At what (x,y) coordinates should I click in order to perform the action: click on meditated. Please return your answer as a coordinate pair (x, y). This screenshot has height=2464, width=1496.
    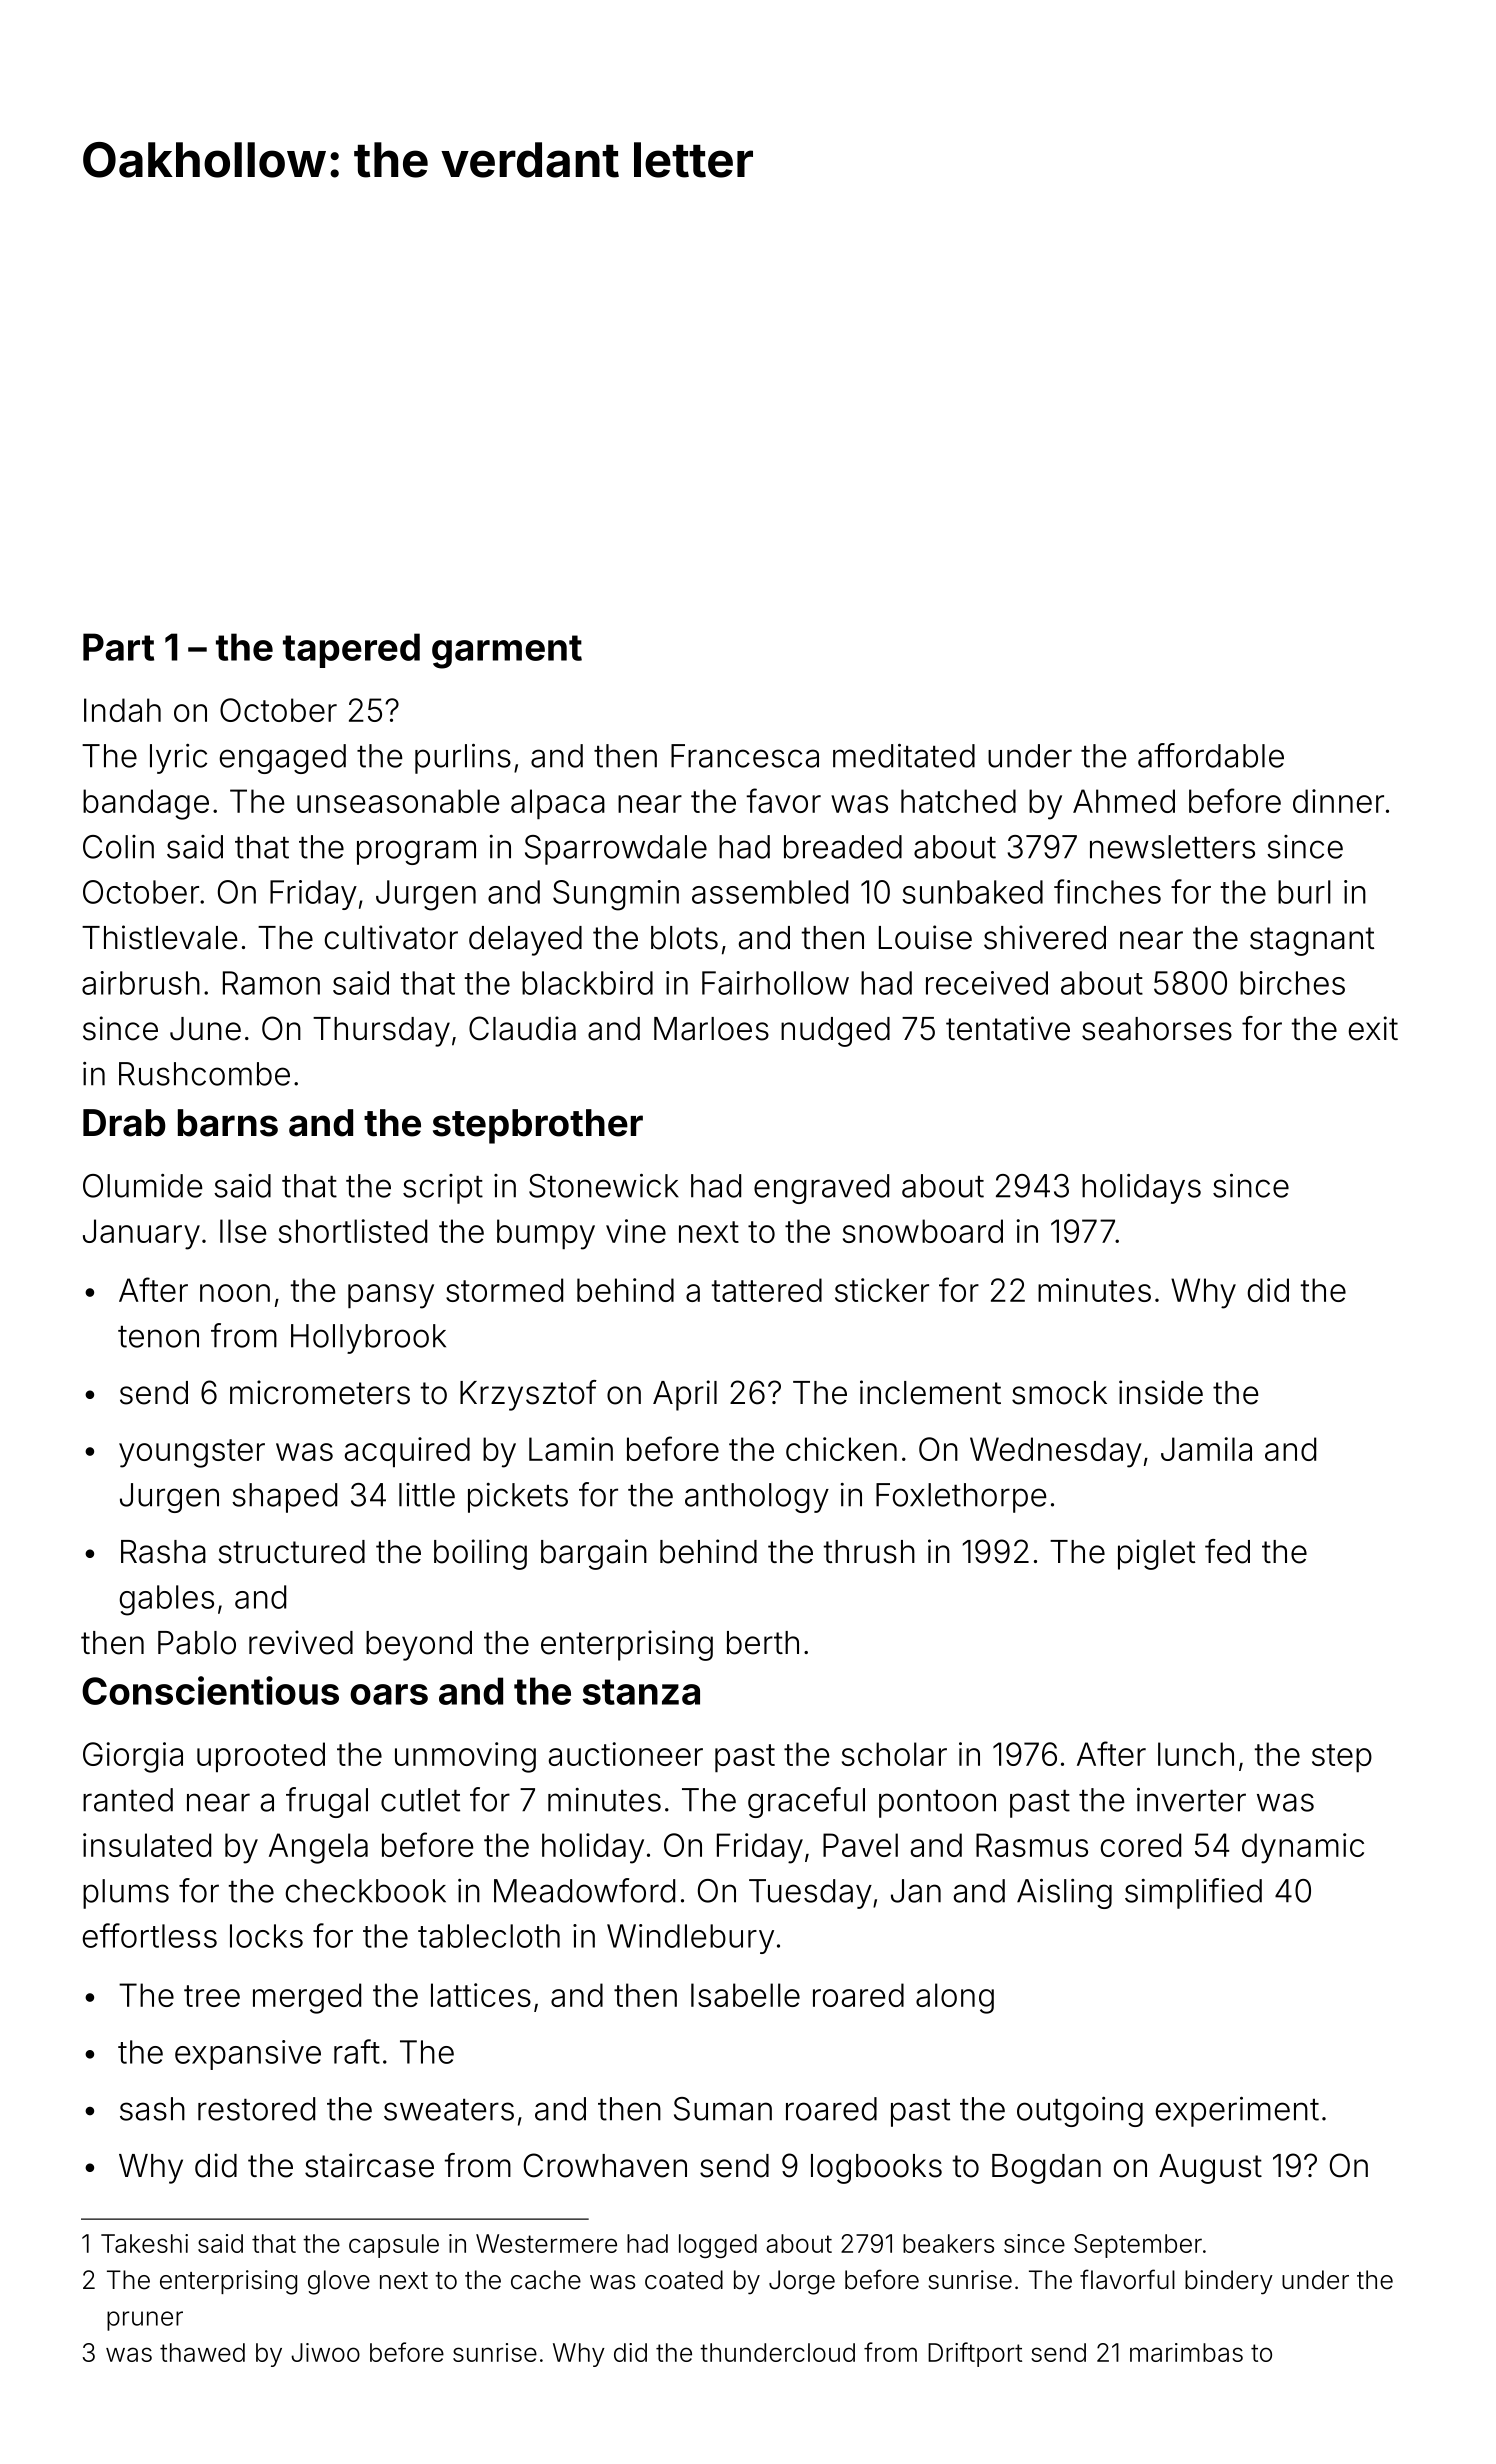
    Looking at the image, I should click on (904, 756).
